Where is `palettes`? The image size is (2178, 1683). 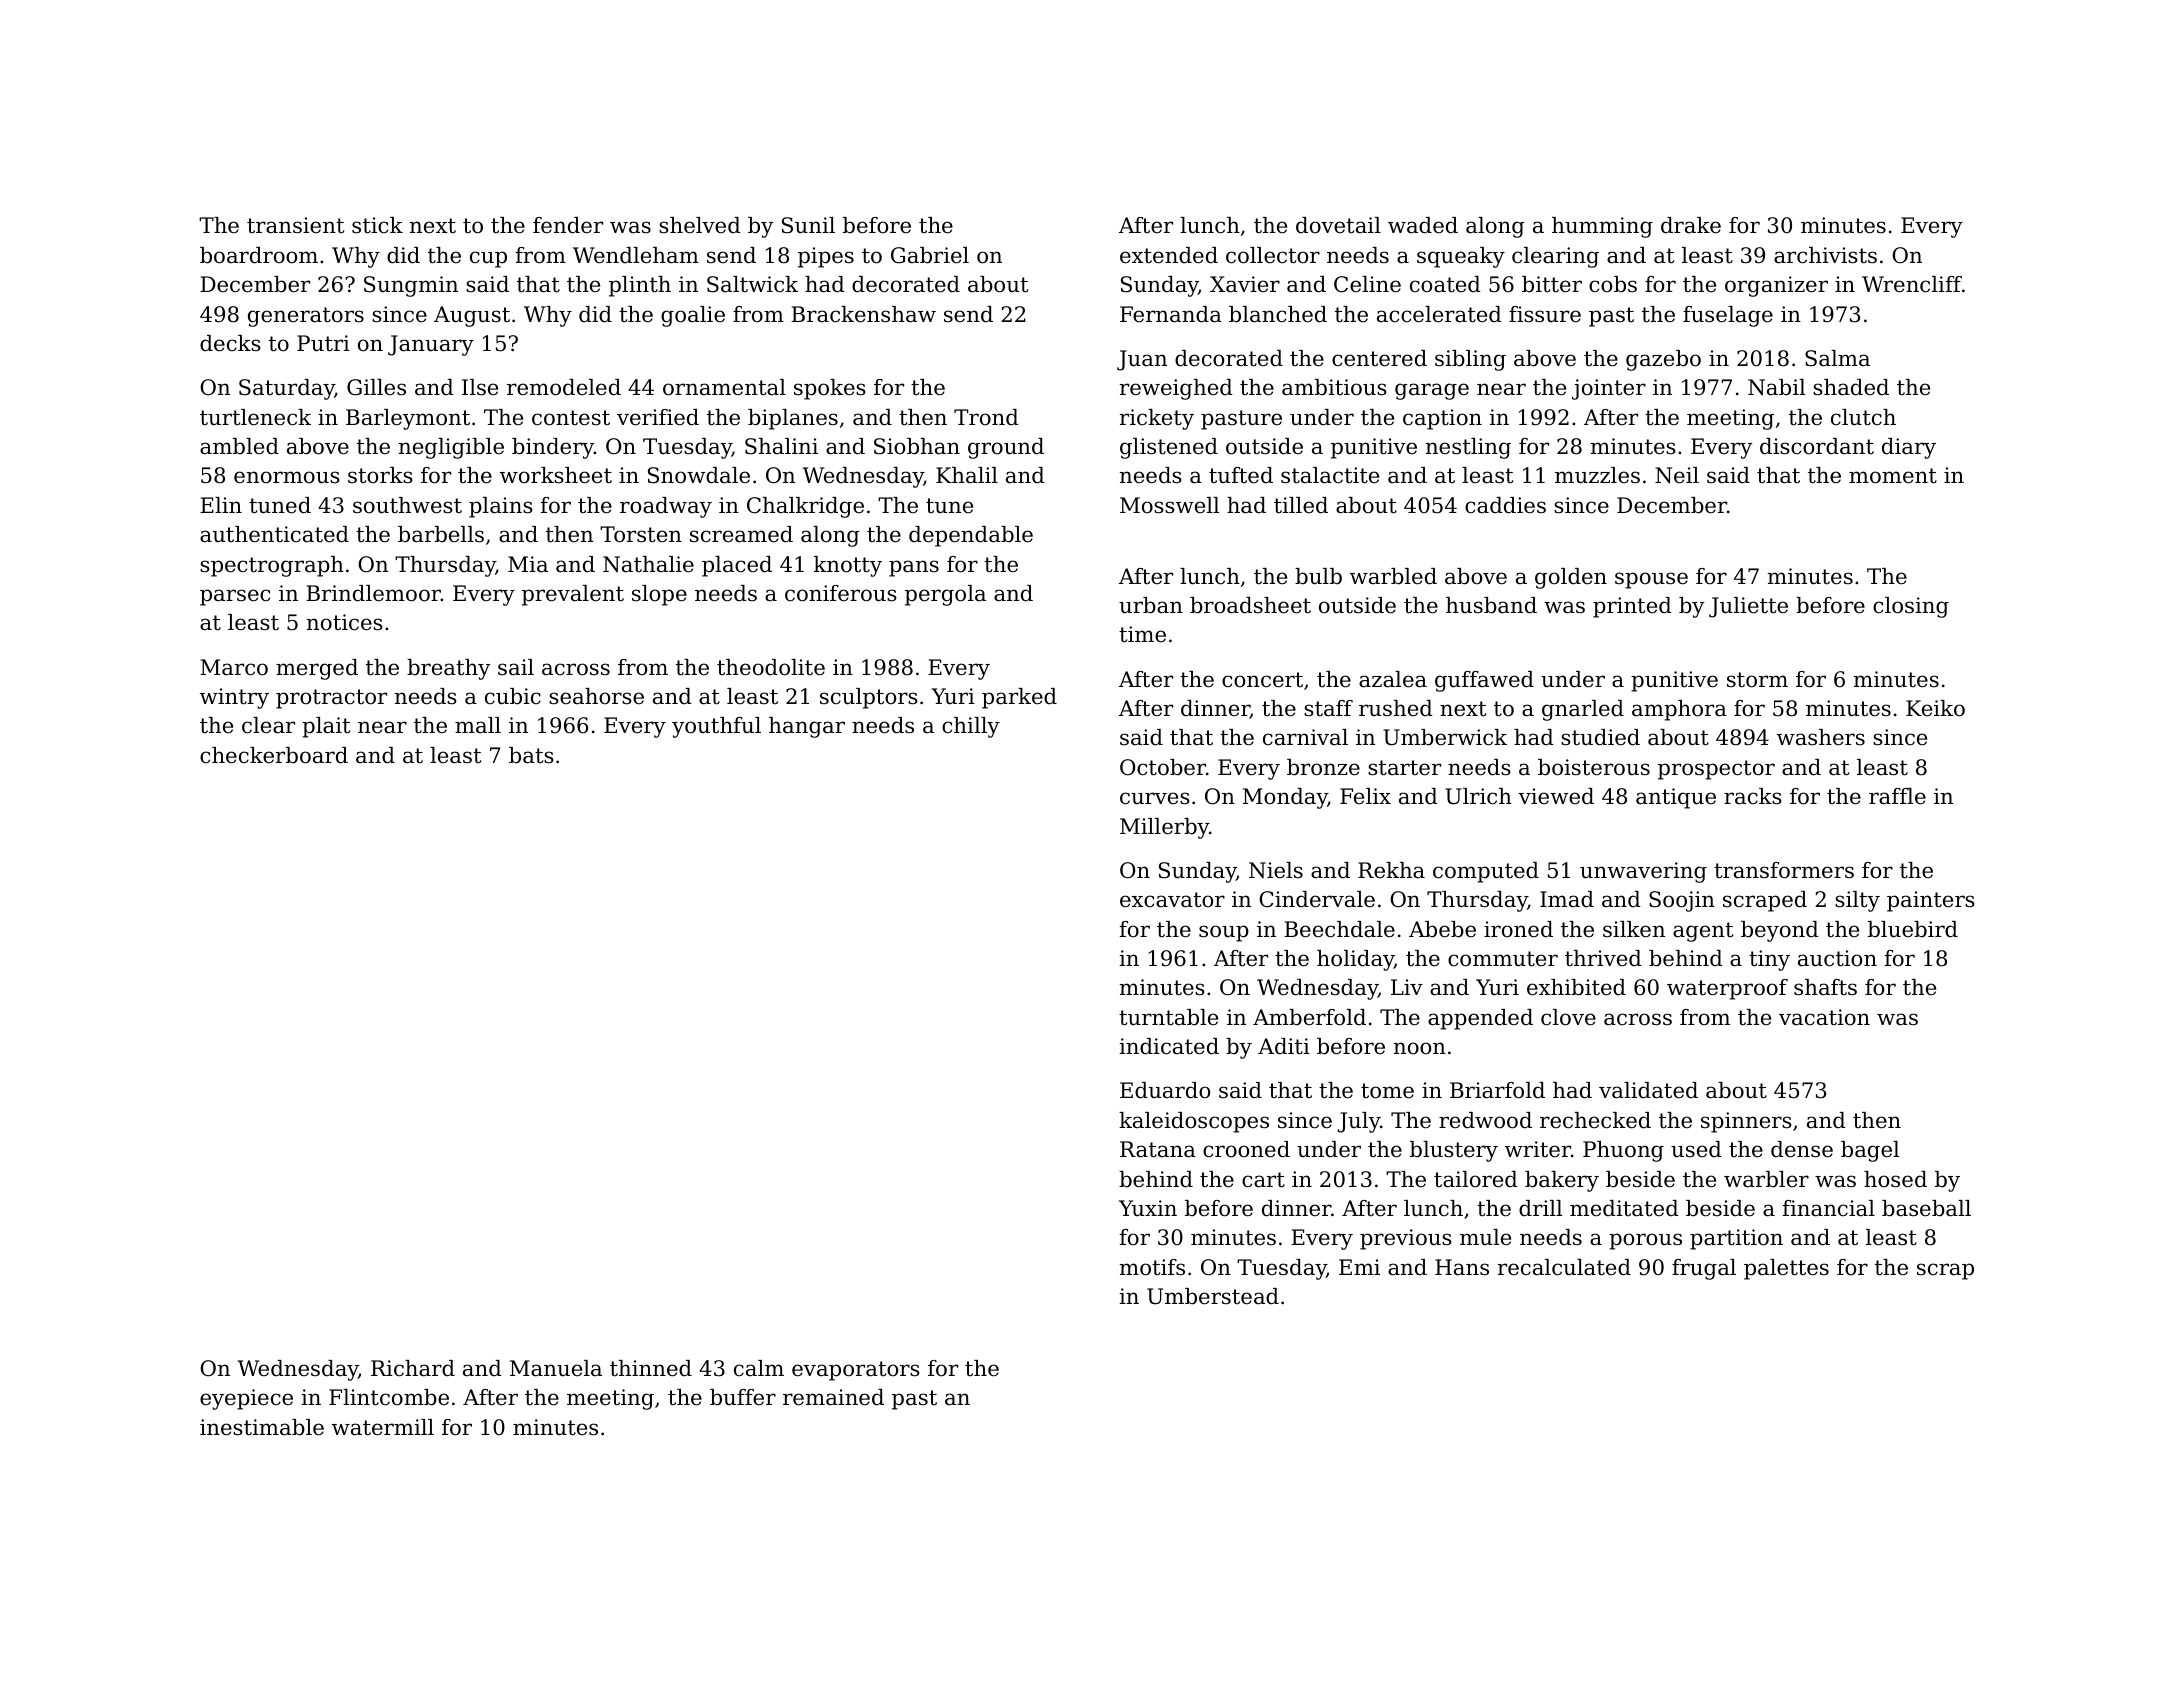 palettes is located at coordinates (1786, 1269).
